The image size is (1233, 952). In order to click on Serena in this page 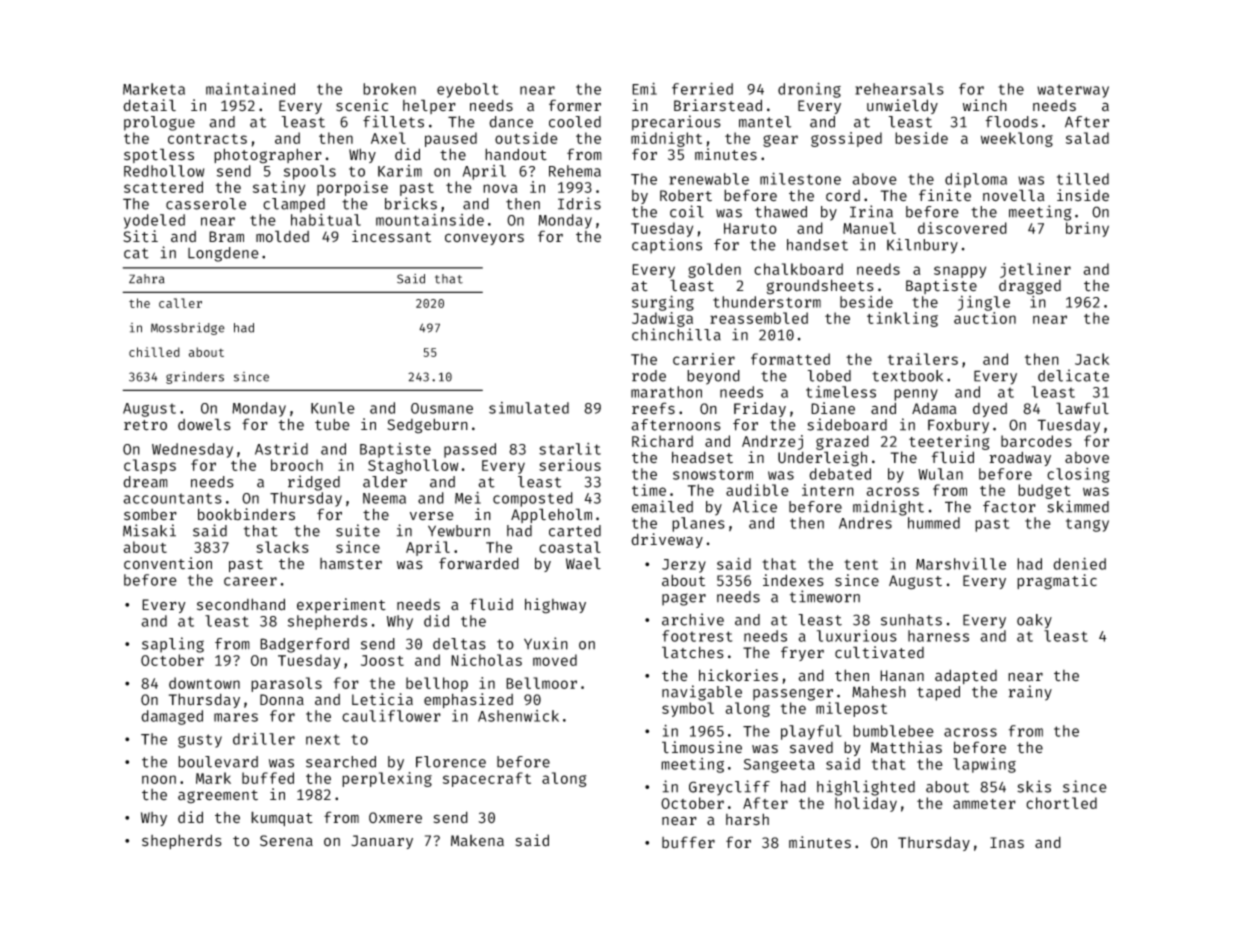, I will do `click(286, 841)`.
